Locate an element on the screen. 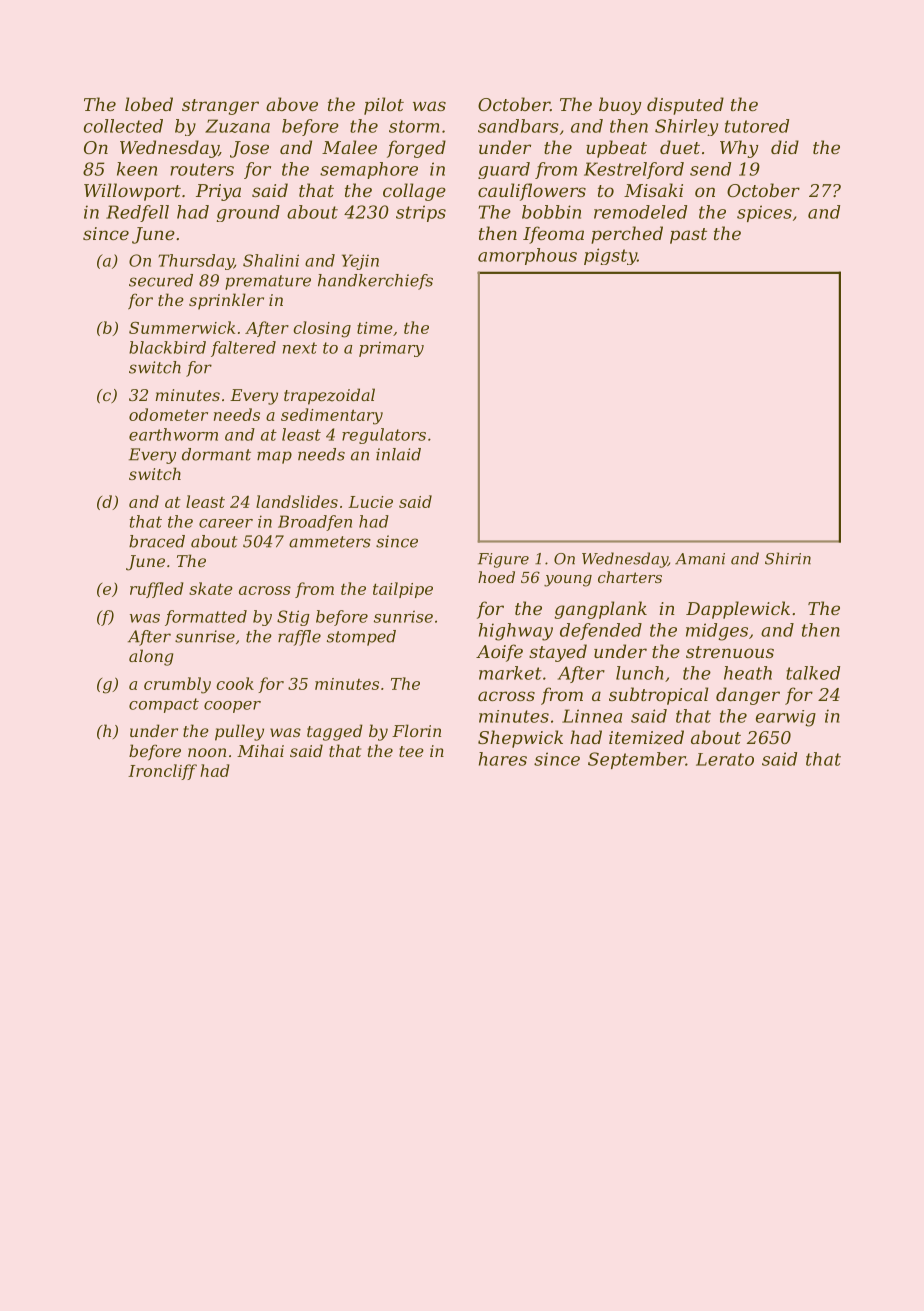 This screenshot has width=924, height=1311. guard is located at coordinates (504, 170).
